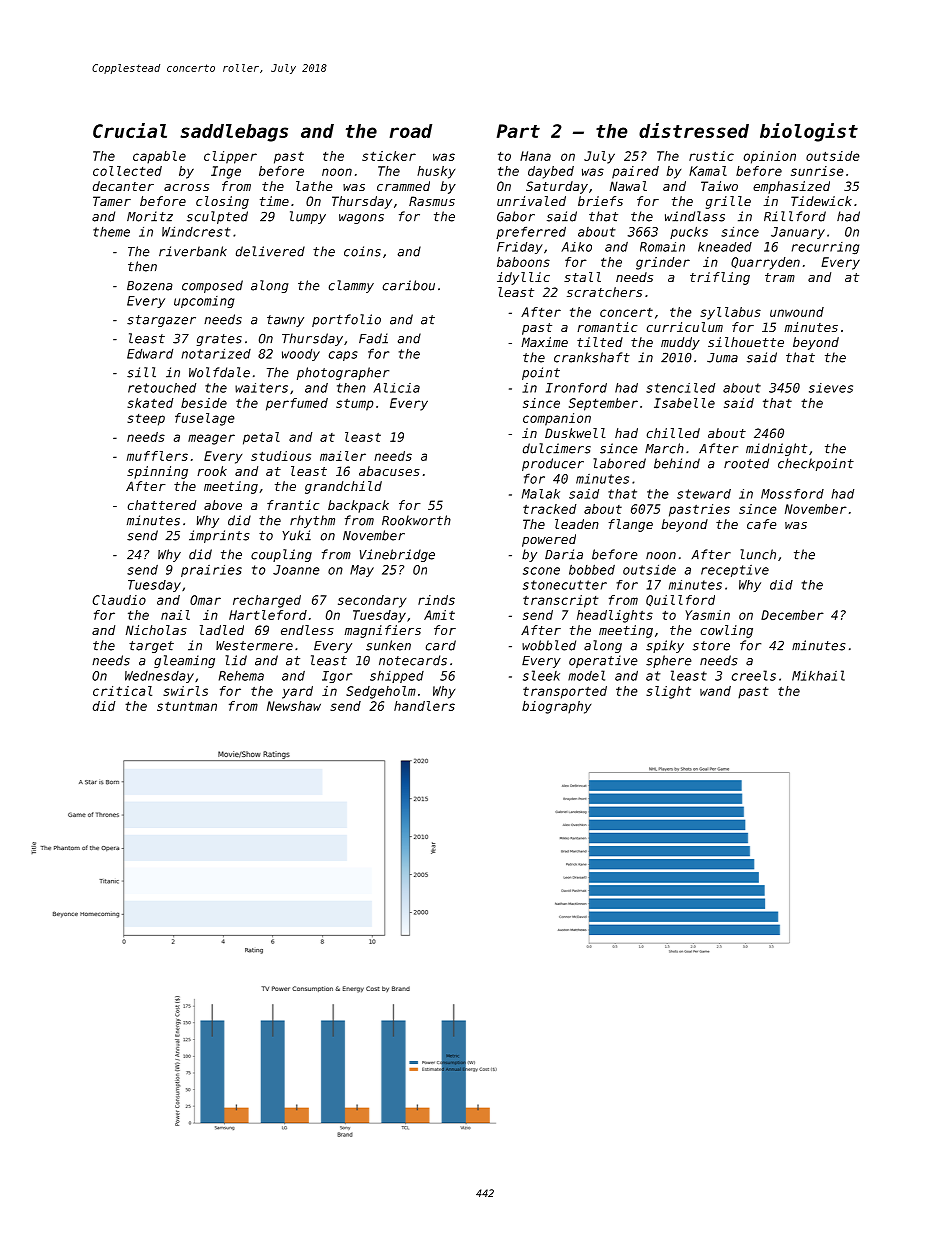  What do you see at coordinates (663, 263) in the document?
I see `grinder` at bounding box center [663, 263].
